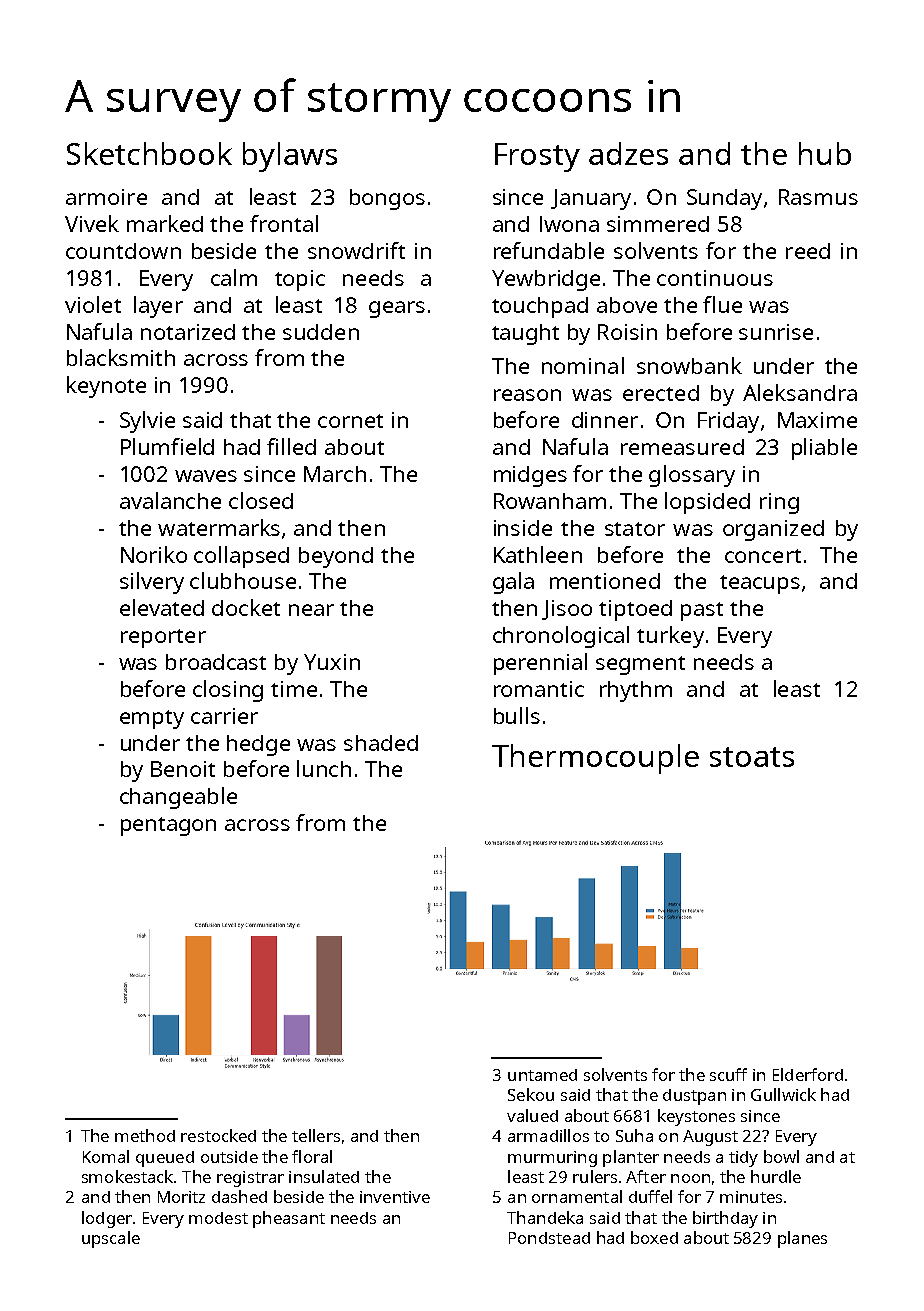  Describe the element at coordinates (93, 304) in the document. I see `violet` at that location.
